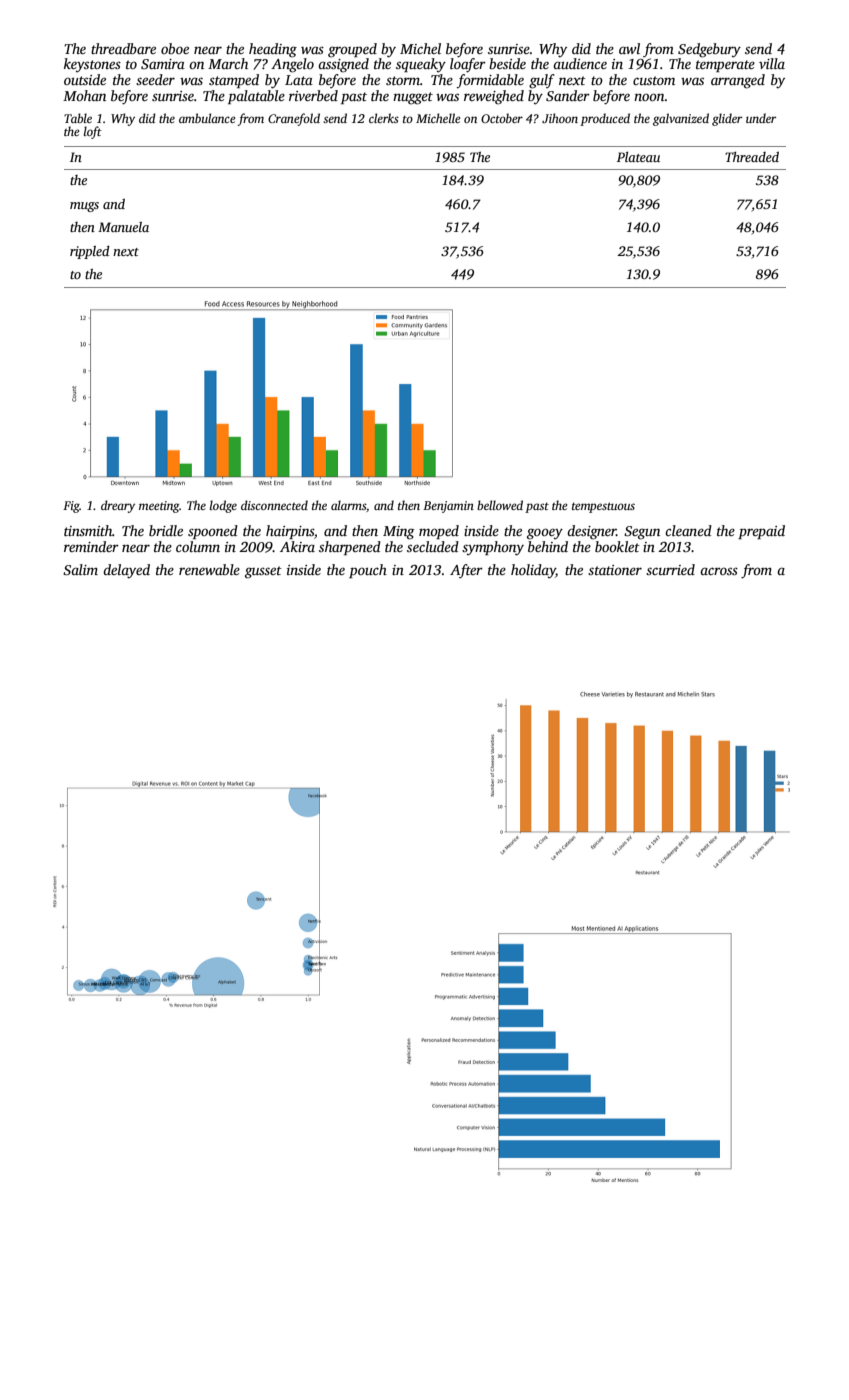  Describe the element at coordinates (448, 507) in the image. I see `Benjamin` at that location.
